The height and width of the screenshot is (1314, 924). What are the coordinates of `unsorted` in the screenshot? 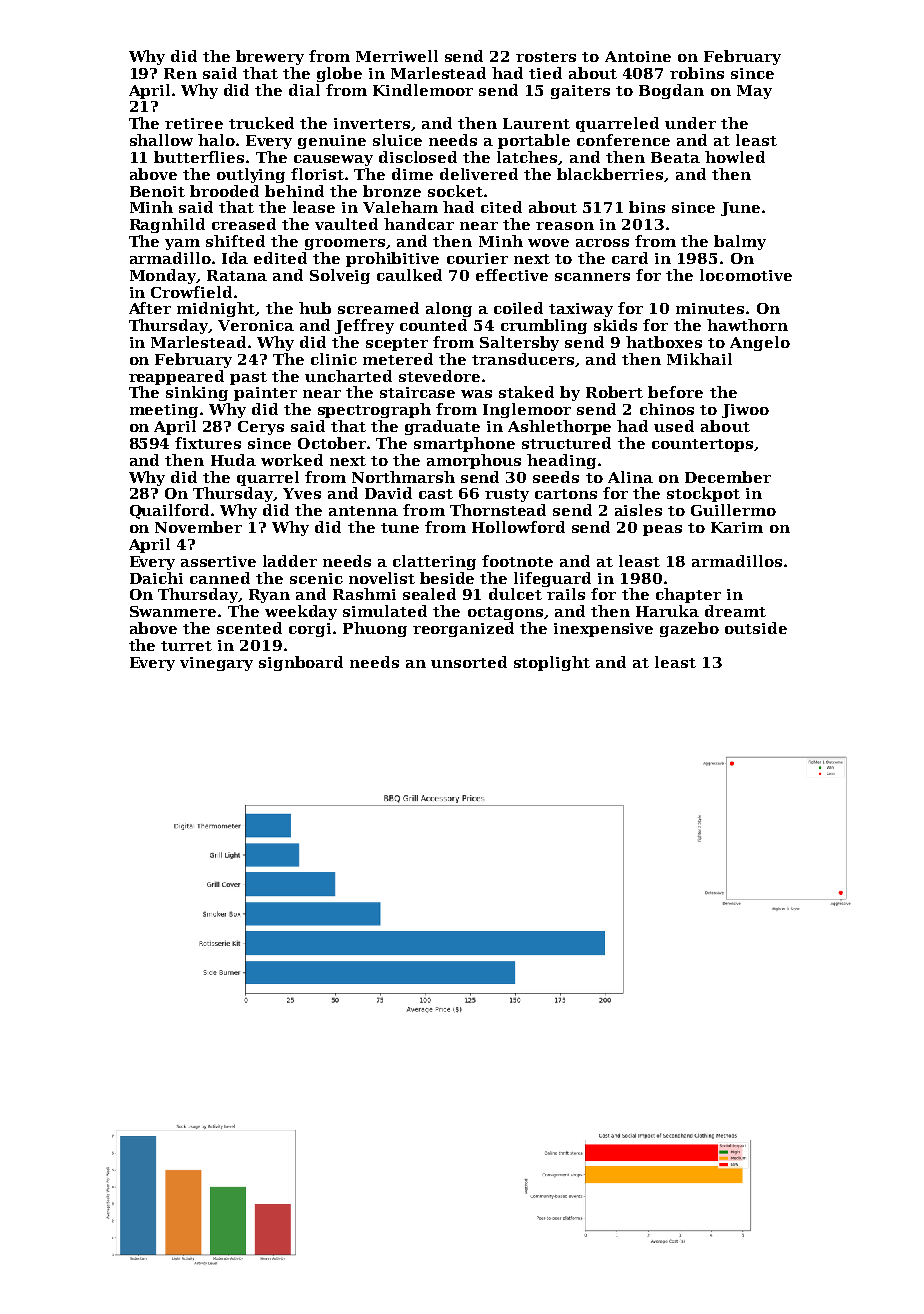 It's located at (469, 662).
